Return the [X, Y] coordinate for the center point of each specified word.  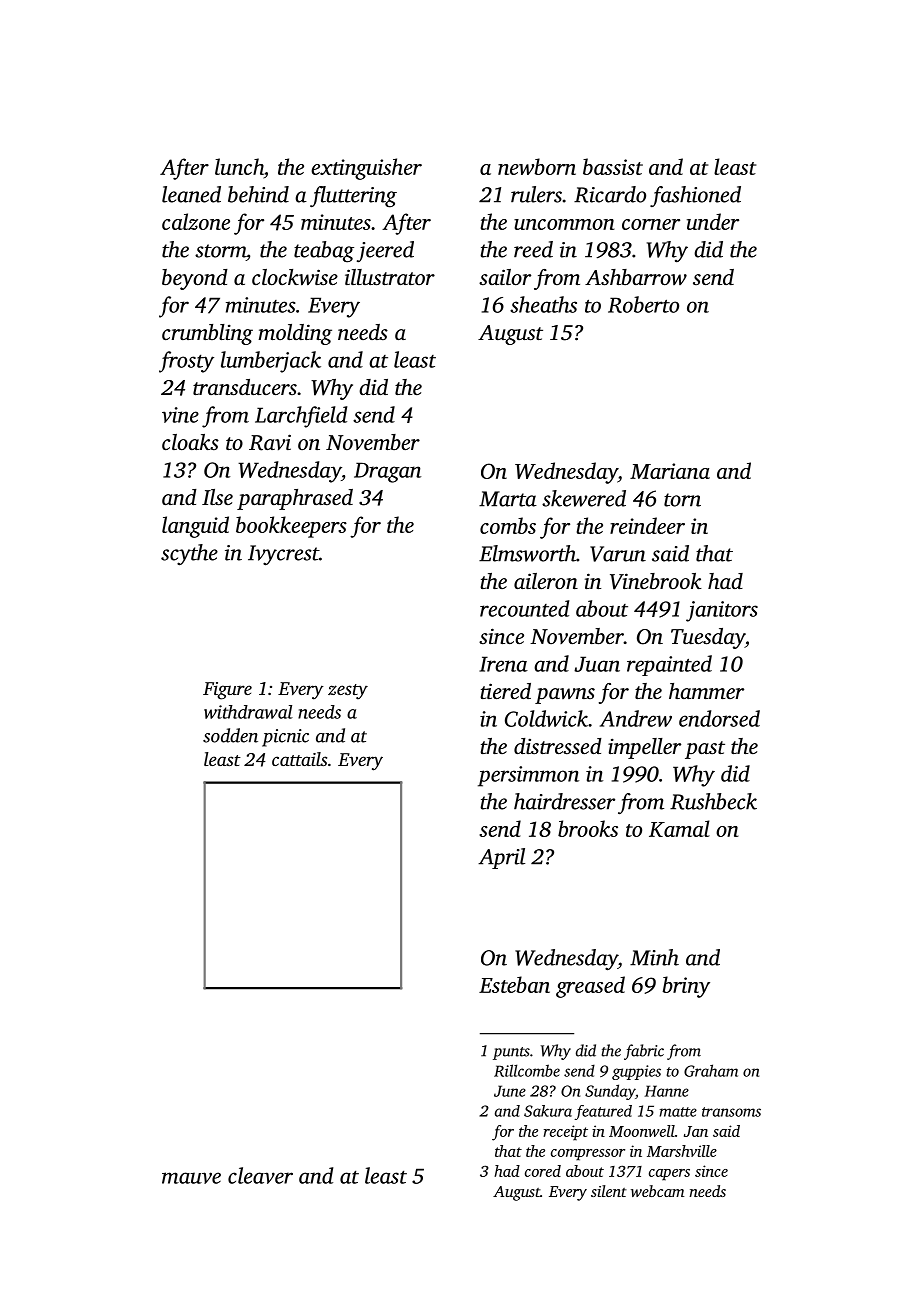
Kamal [679, 828]
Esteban [514, 984]
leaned [191, 194]
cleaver [260, 1175]
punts [511, 1053]
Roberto [643, 304]
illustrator [390, 277]
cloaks [190, 442]
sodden [230, 735]
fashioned [695, 196]
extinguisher [366, 169]
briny [686, 987]
